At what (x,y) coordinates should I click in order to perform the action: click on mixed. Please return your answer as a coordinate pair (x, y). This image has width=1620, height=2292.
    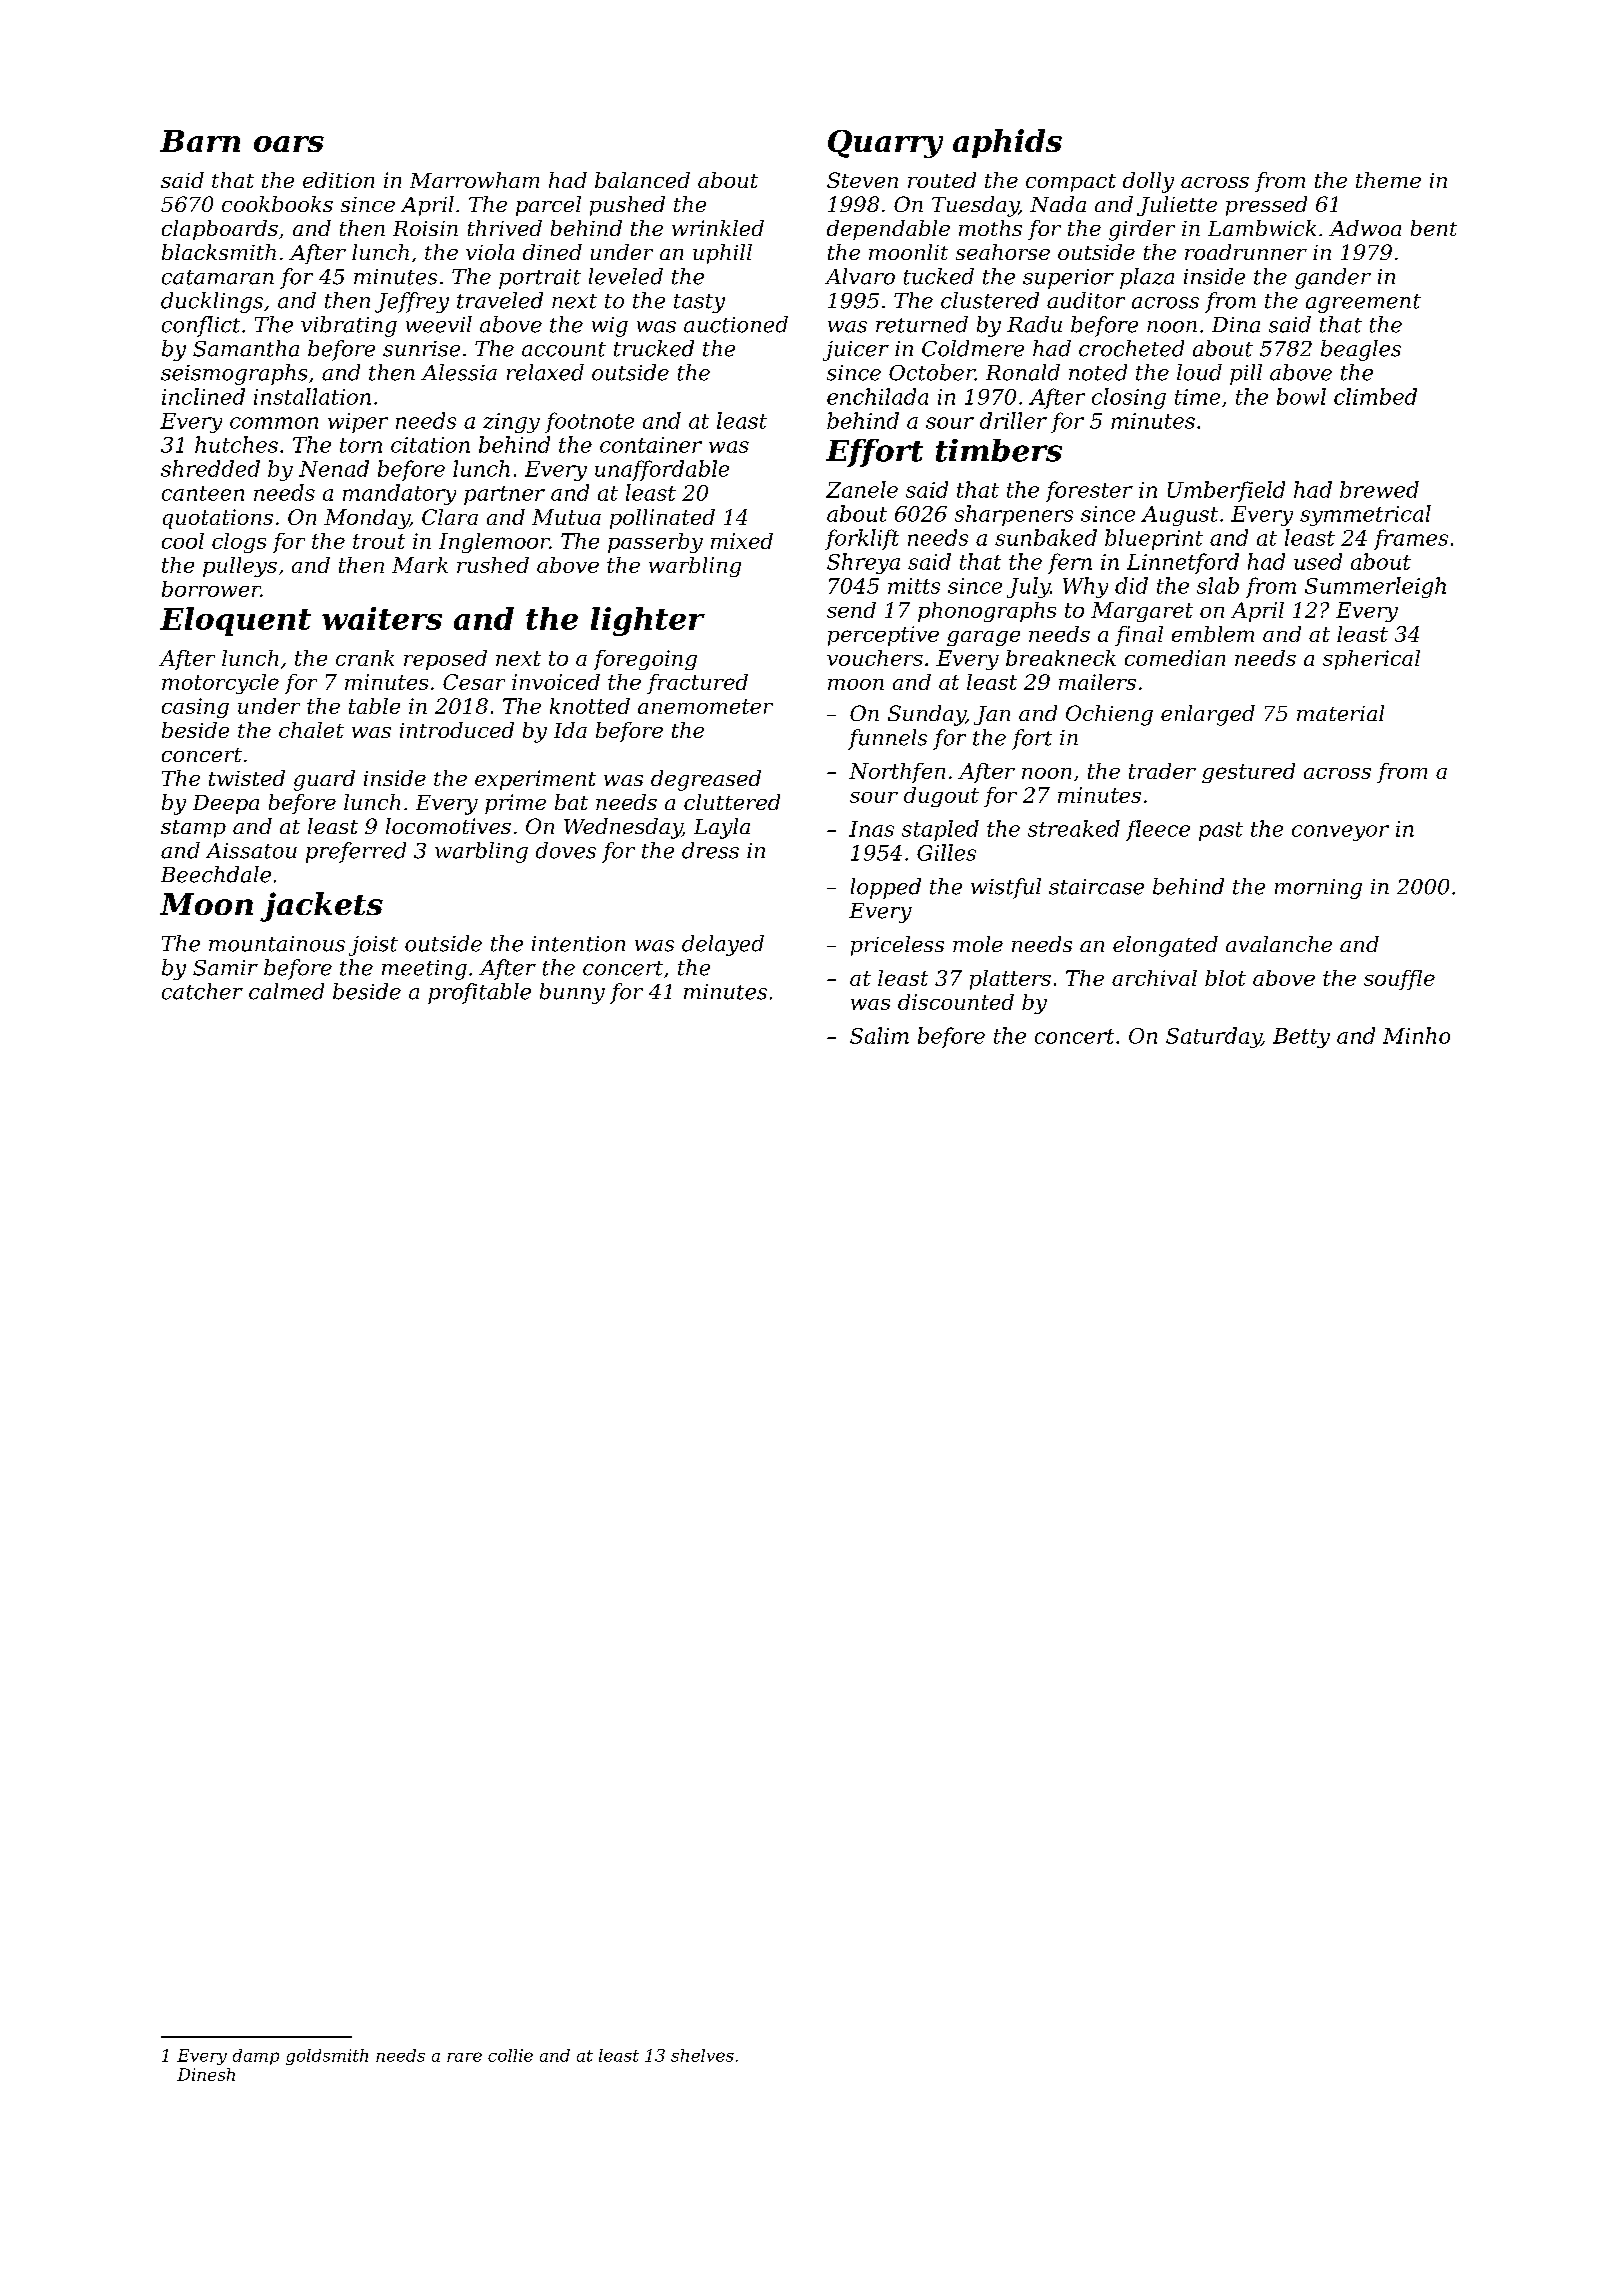
    Looking at the image, I should click on (742, 541).
